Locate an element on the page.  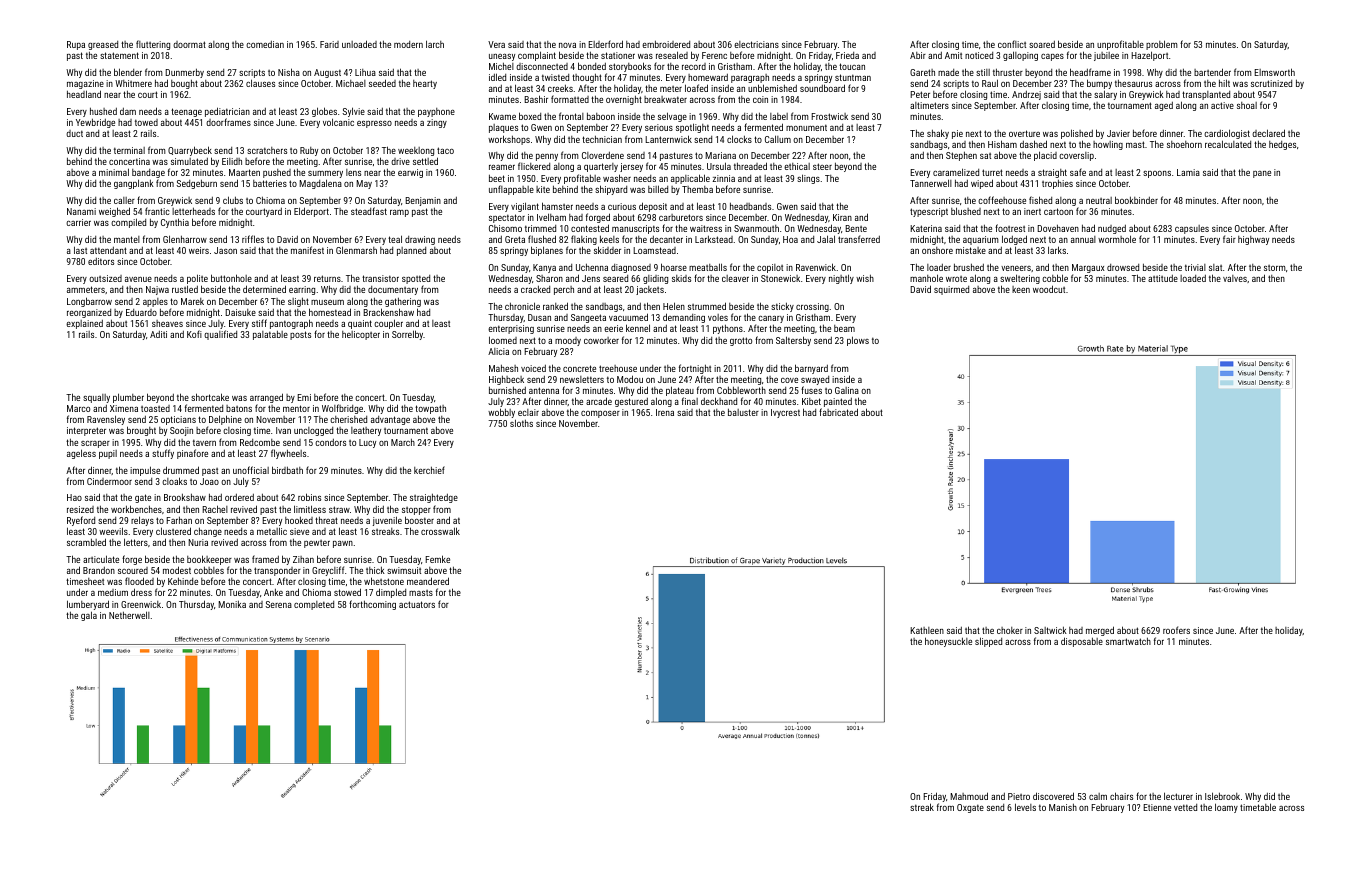
Javier is located at coordinates (1118, 133).
